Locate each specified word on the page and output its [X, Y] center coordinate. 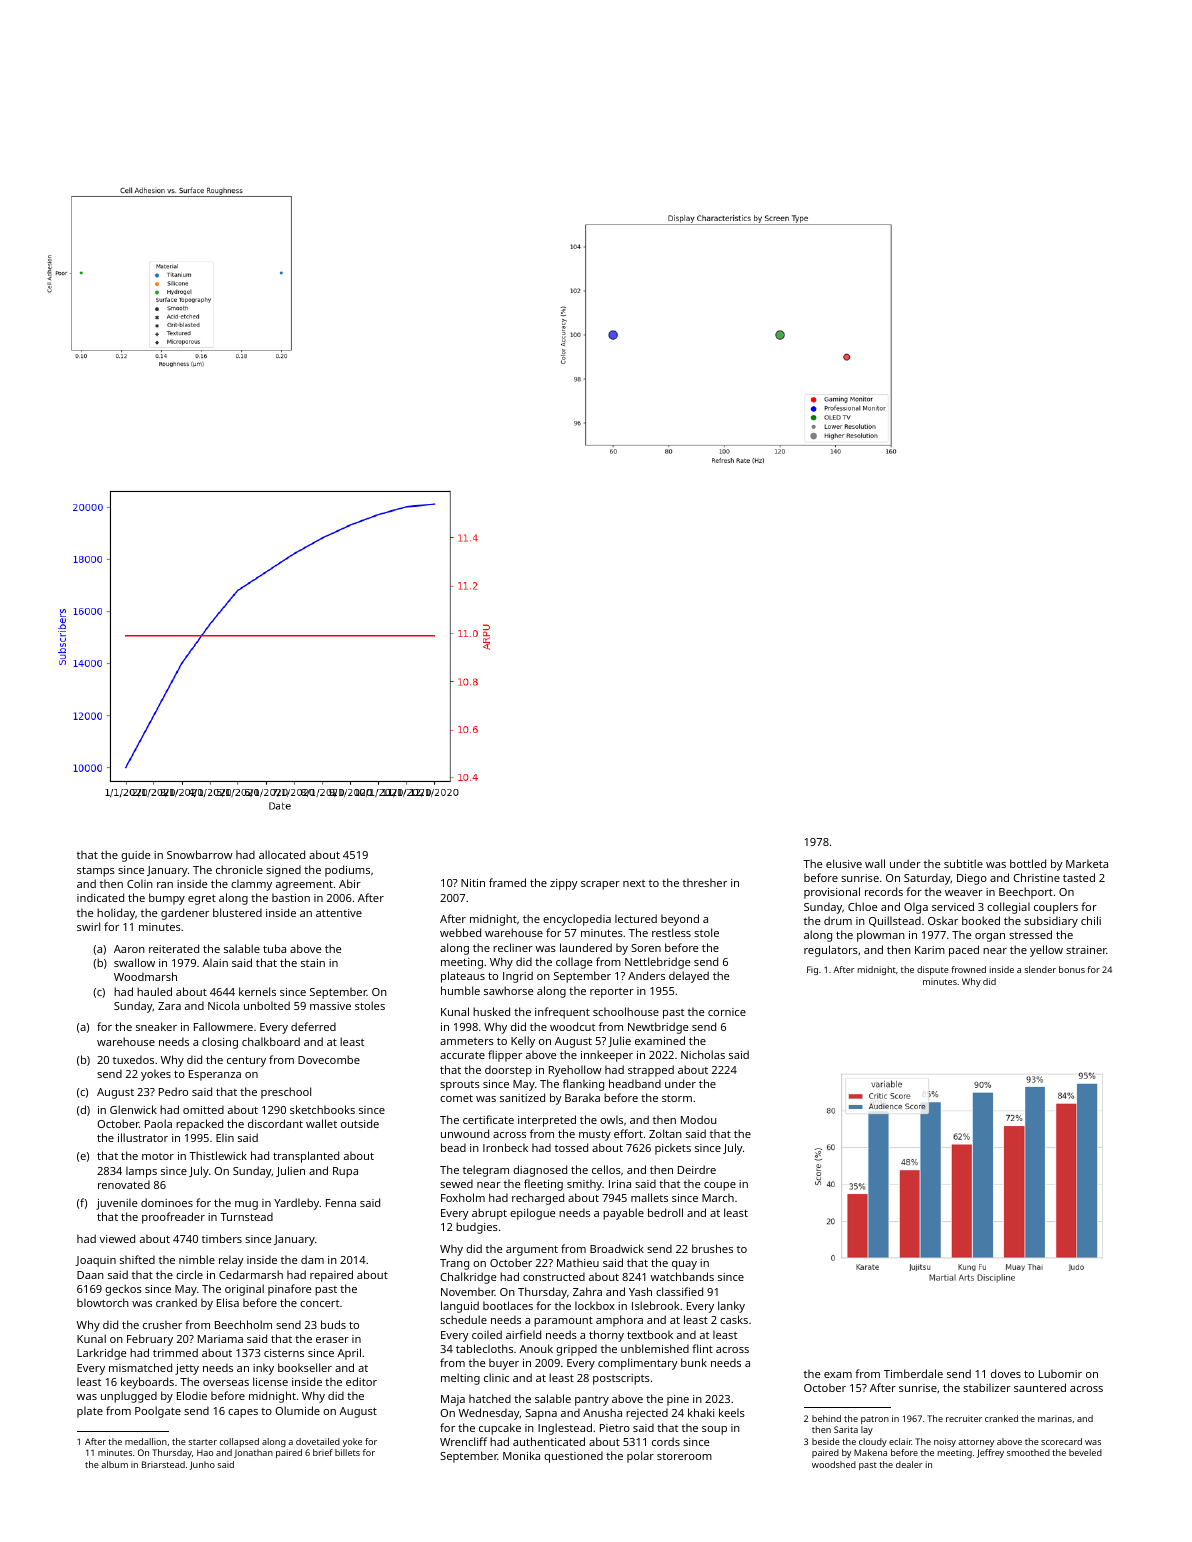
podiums [347, 871]
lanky [731, 1307]
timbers [222, 1238]
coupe [720, 1186]
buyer [504, 1364]
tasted [1079, 877]
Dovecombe [329, 1059]
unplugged [129, 1397]
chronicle [239, 869]
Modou [698, 1119]
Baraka [582, 1097]
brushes [712, 1248]
